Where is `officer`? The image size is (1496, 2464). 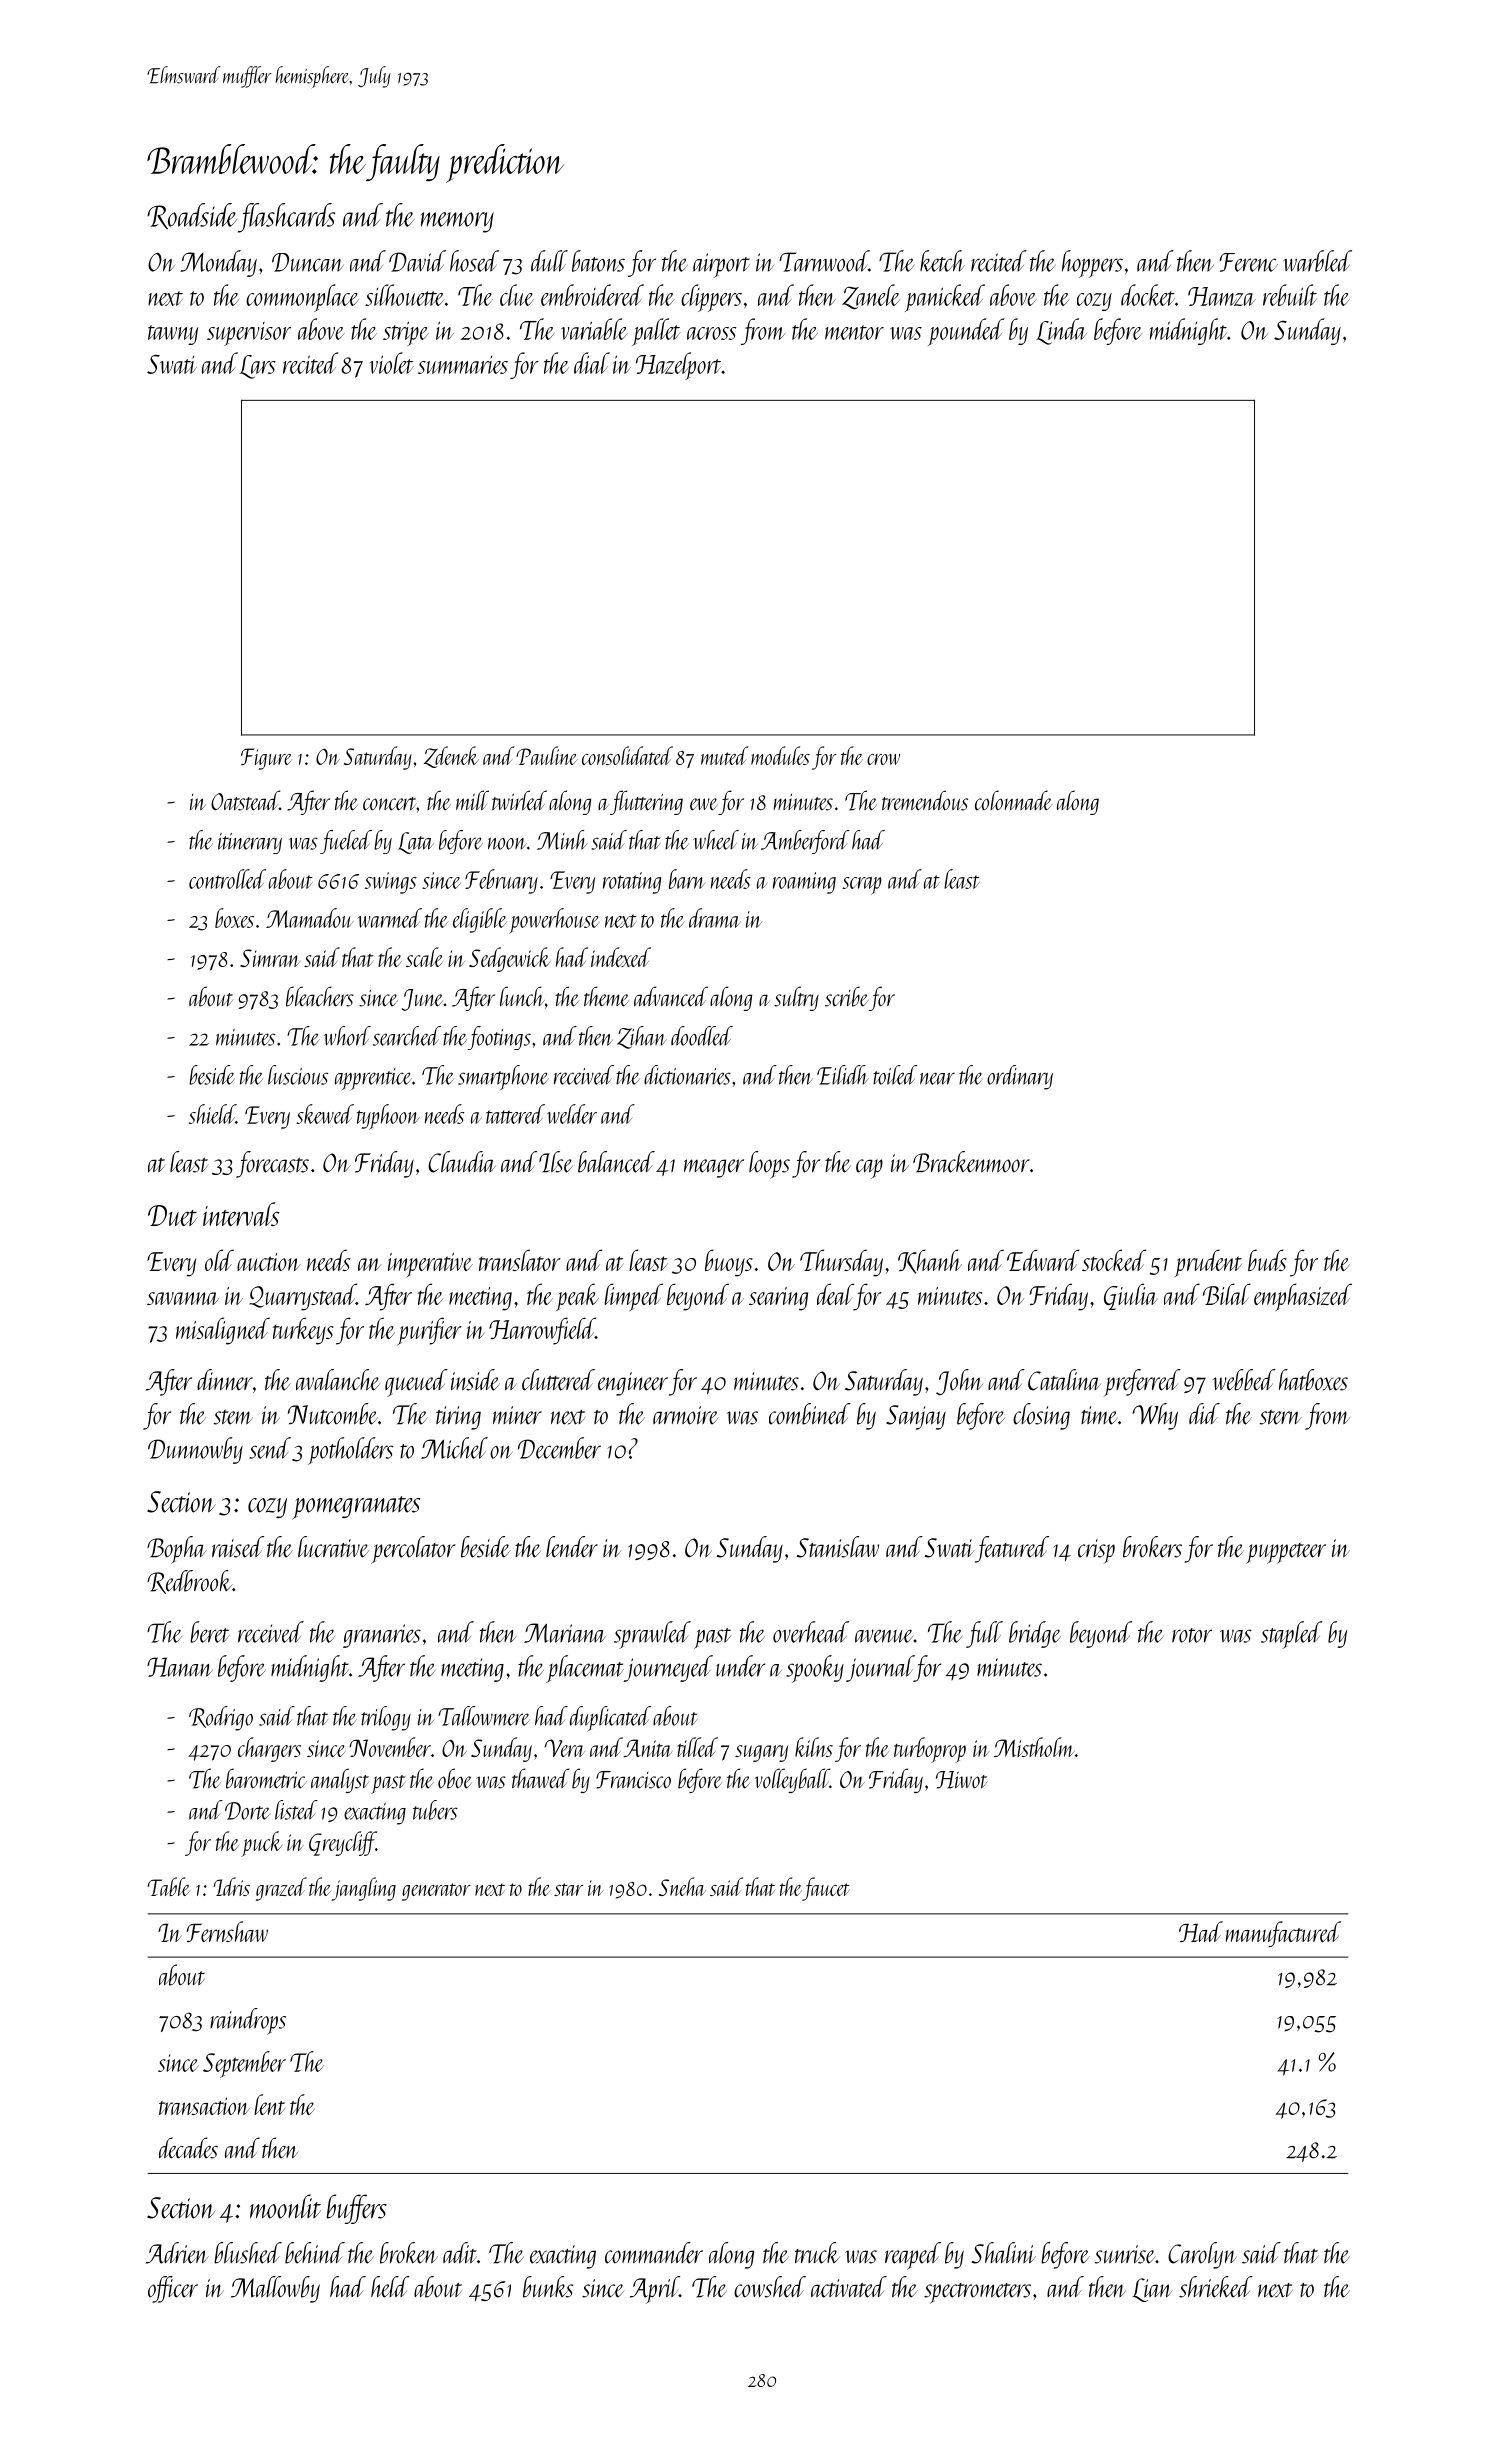 officer is located at coordinates (173, 2289).
